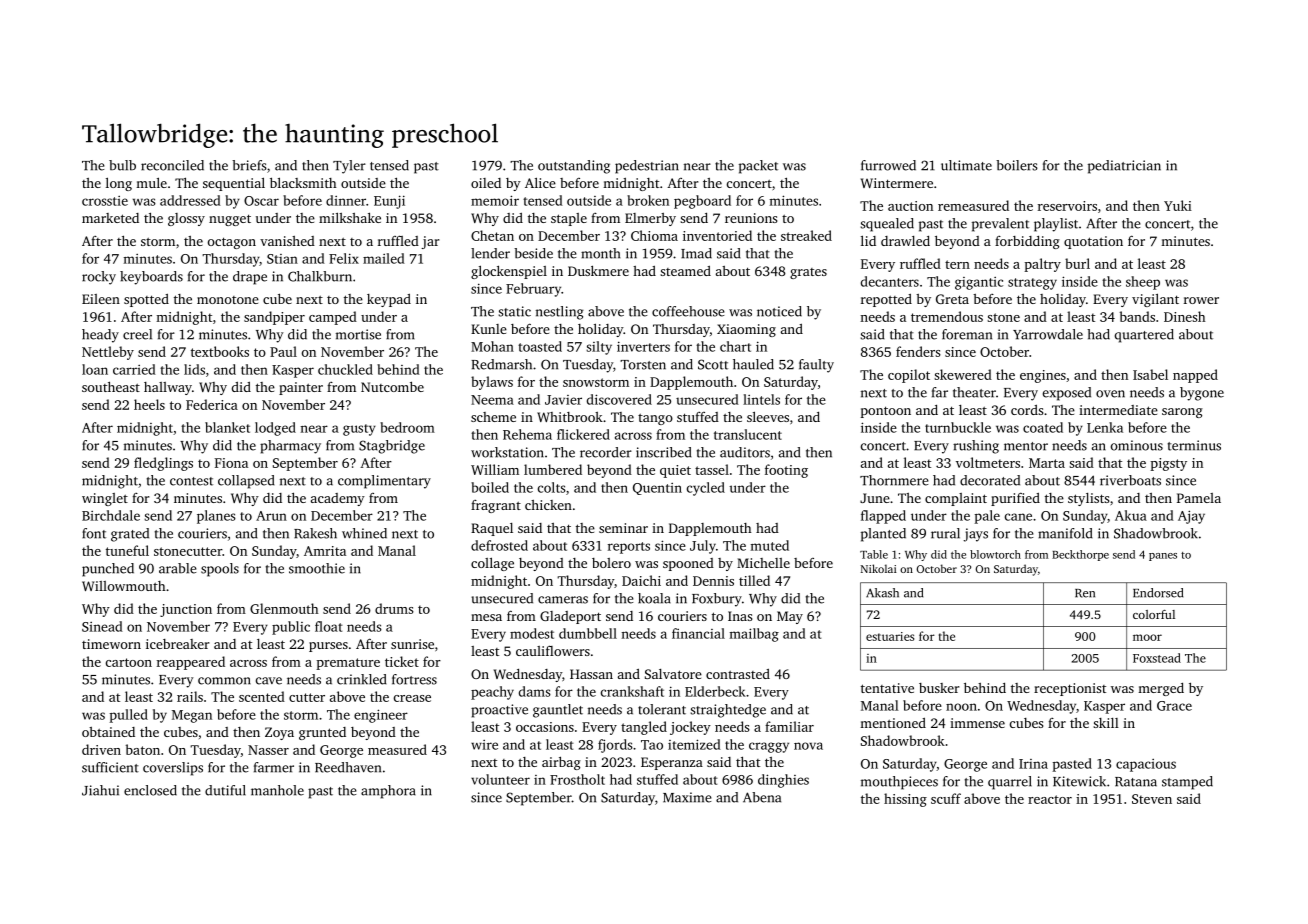 This screenshot has height=924, width=1308. What do you see at coordinates (577, 779) in the screenshot?
I see `Frostholt` at bounding box center [577, 779].
